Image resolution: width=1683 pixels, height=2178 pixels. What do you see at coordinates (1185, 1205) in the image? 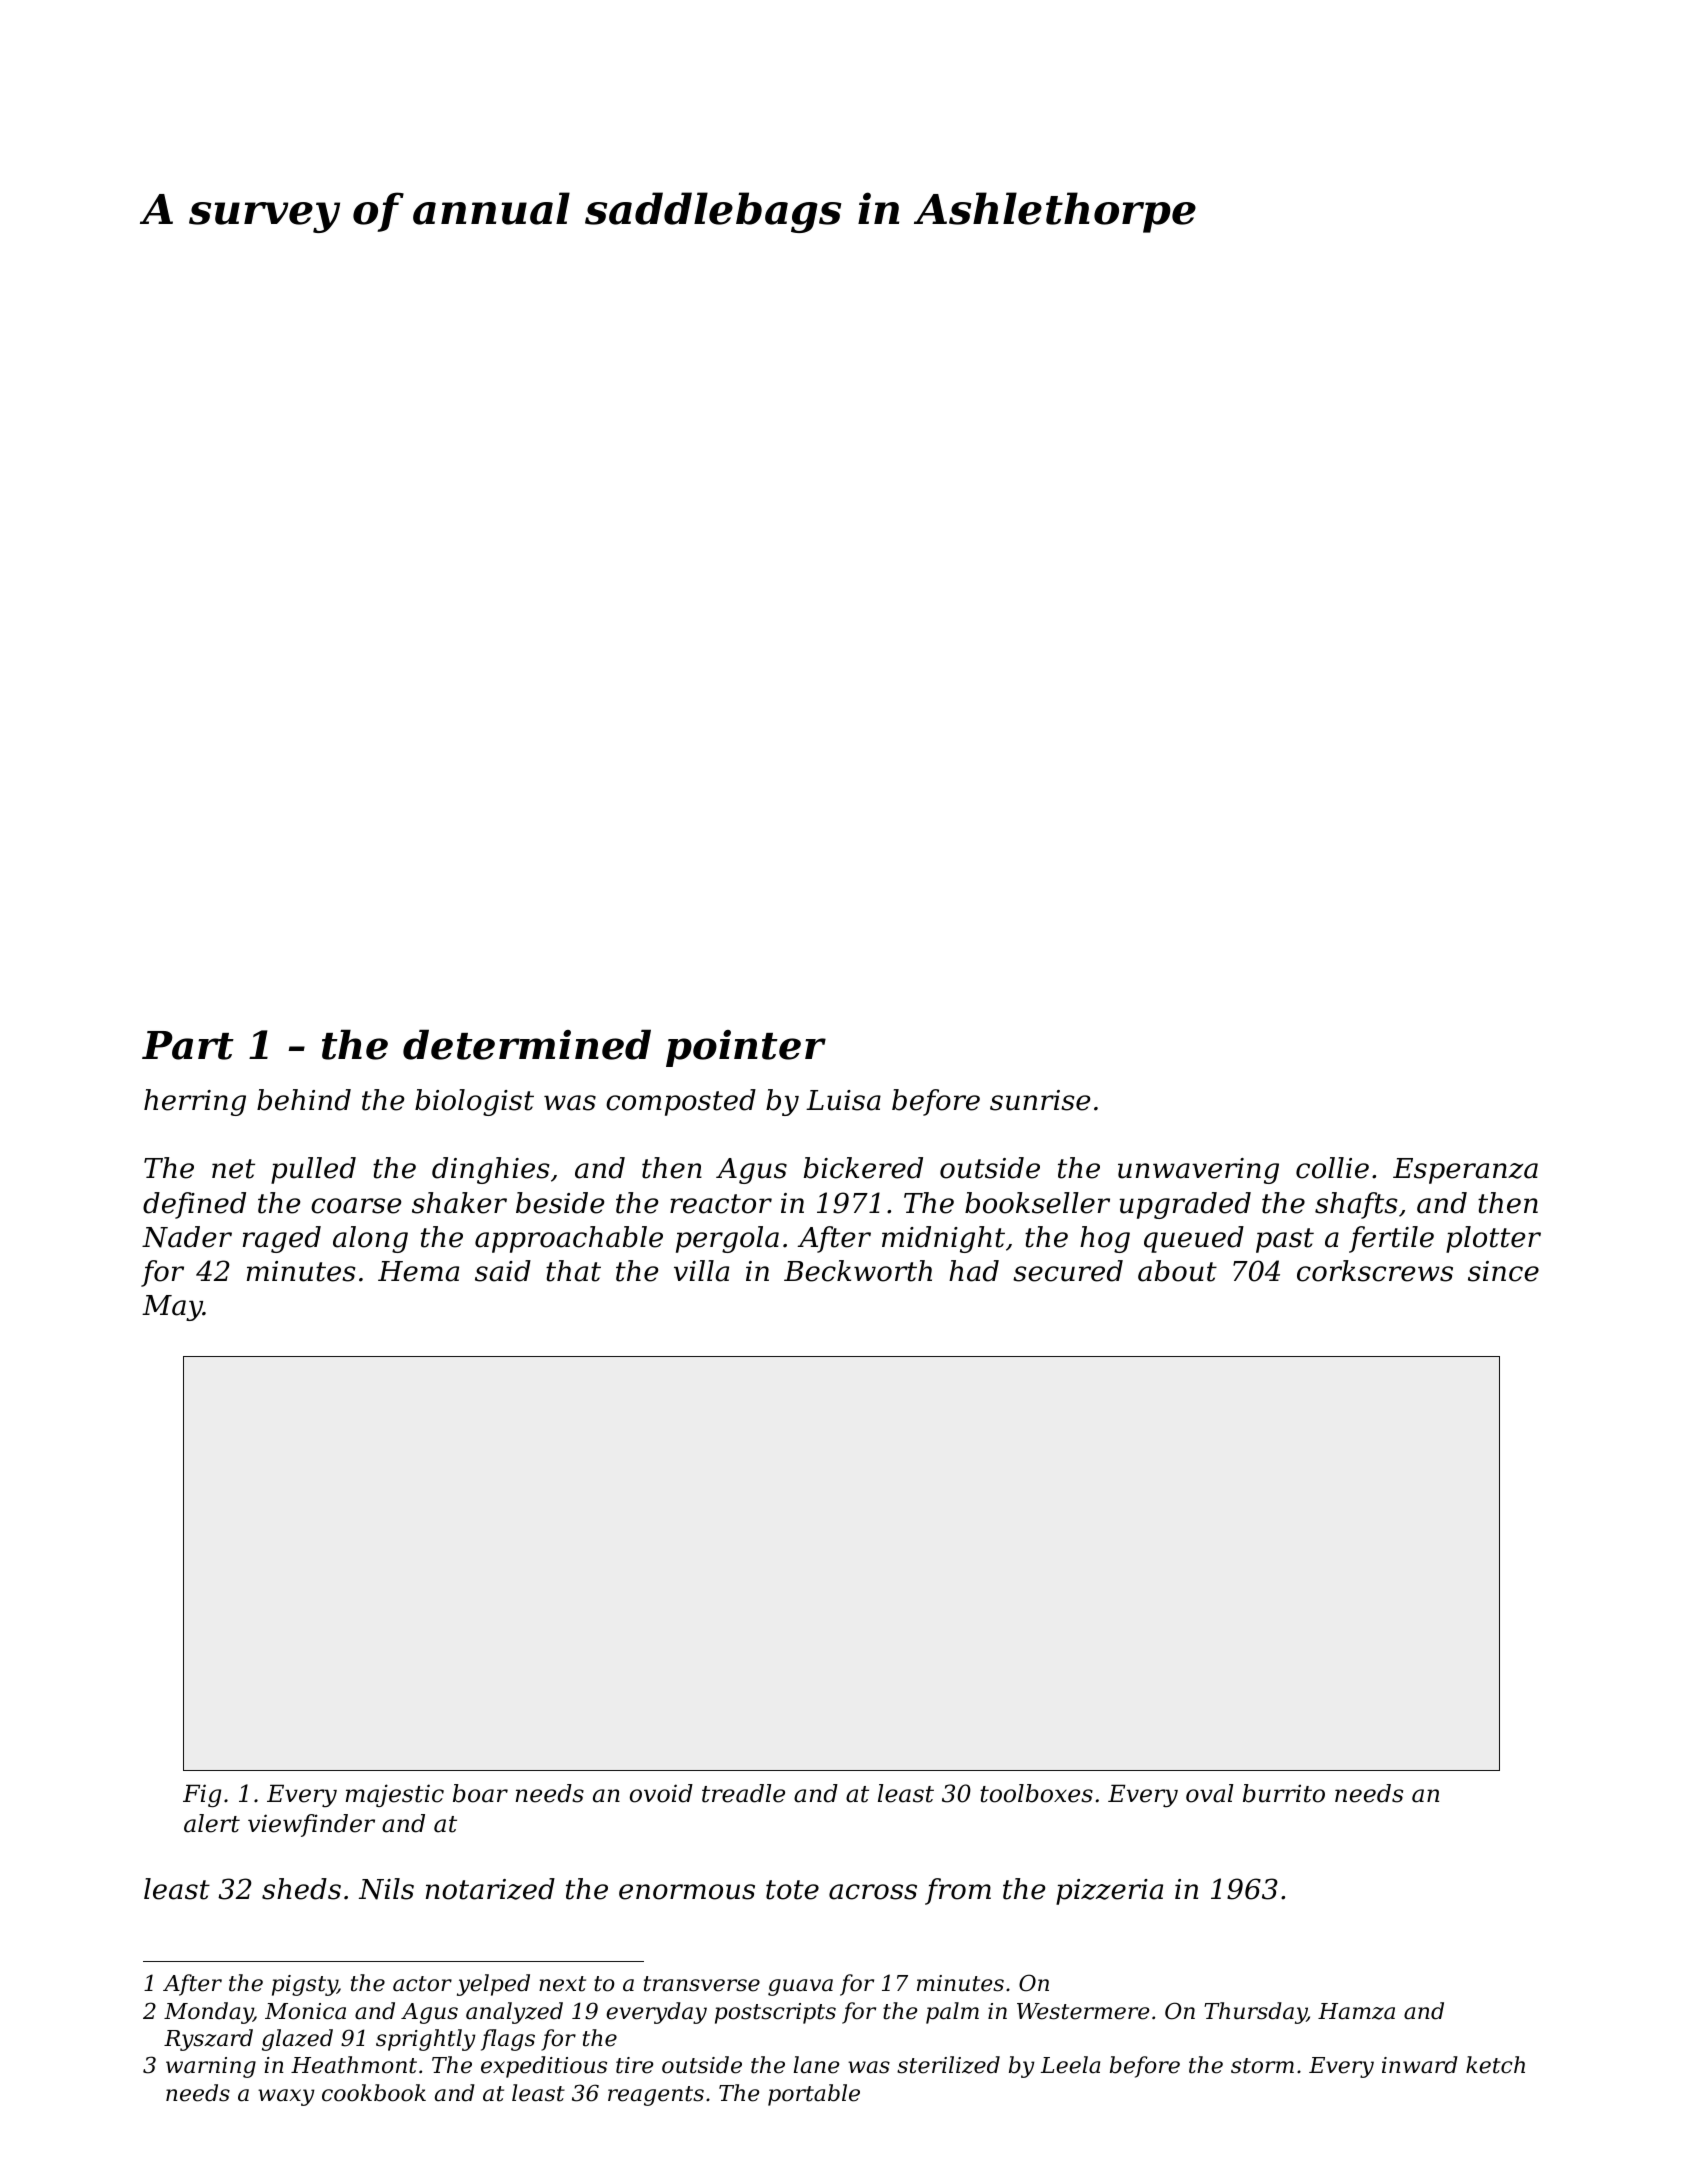
I see `upgraded` at bounding box center [1185, 1205].
